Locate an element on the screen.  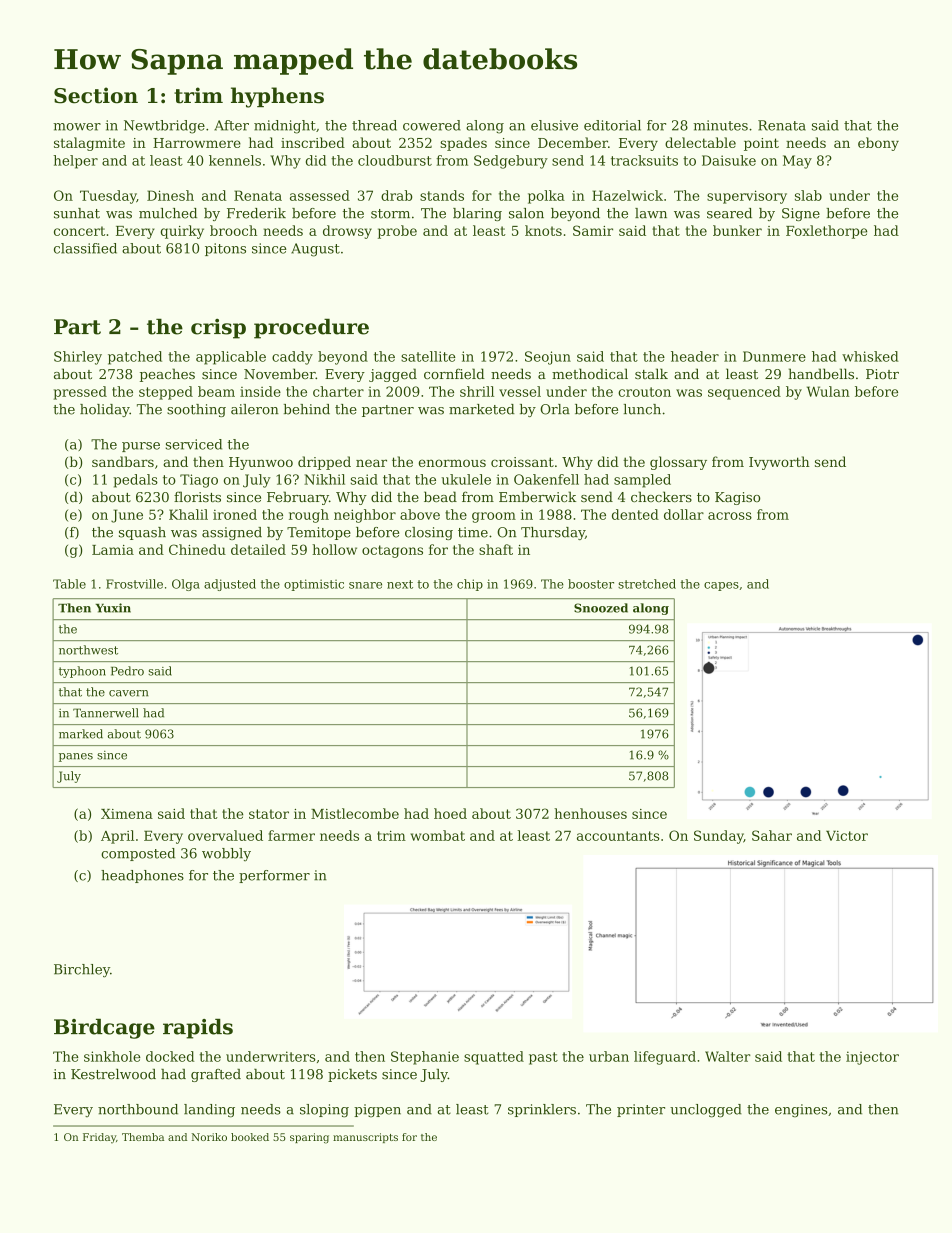
past is located at coordinates (543, 1058).
